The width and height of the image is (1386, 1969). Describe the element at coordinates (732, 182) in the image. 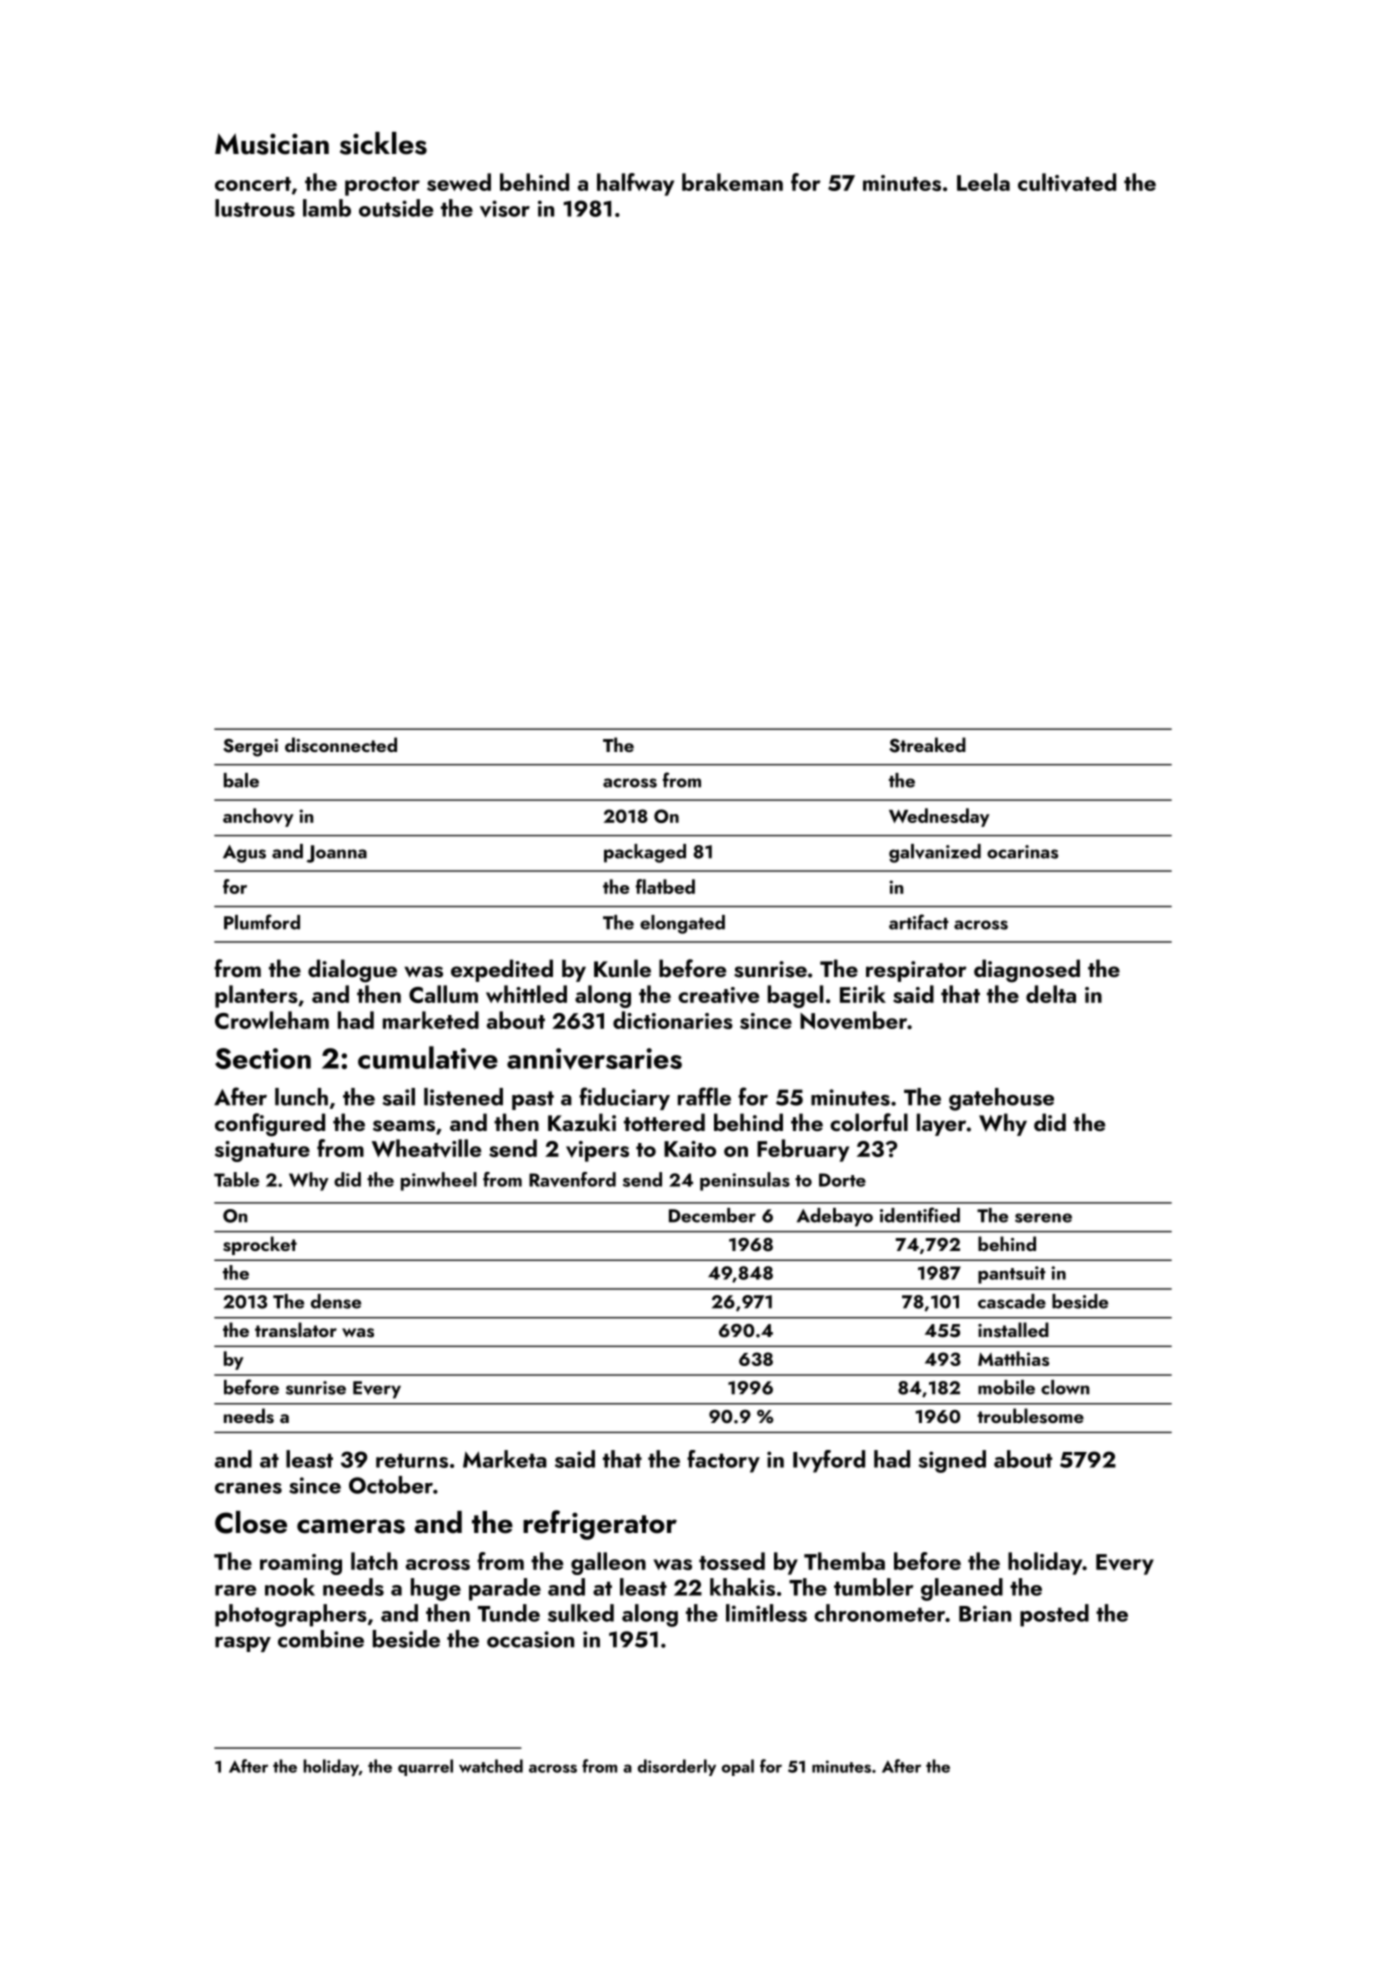

I see `brakeman` at that location.
